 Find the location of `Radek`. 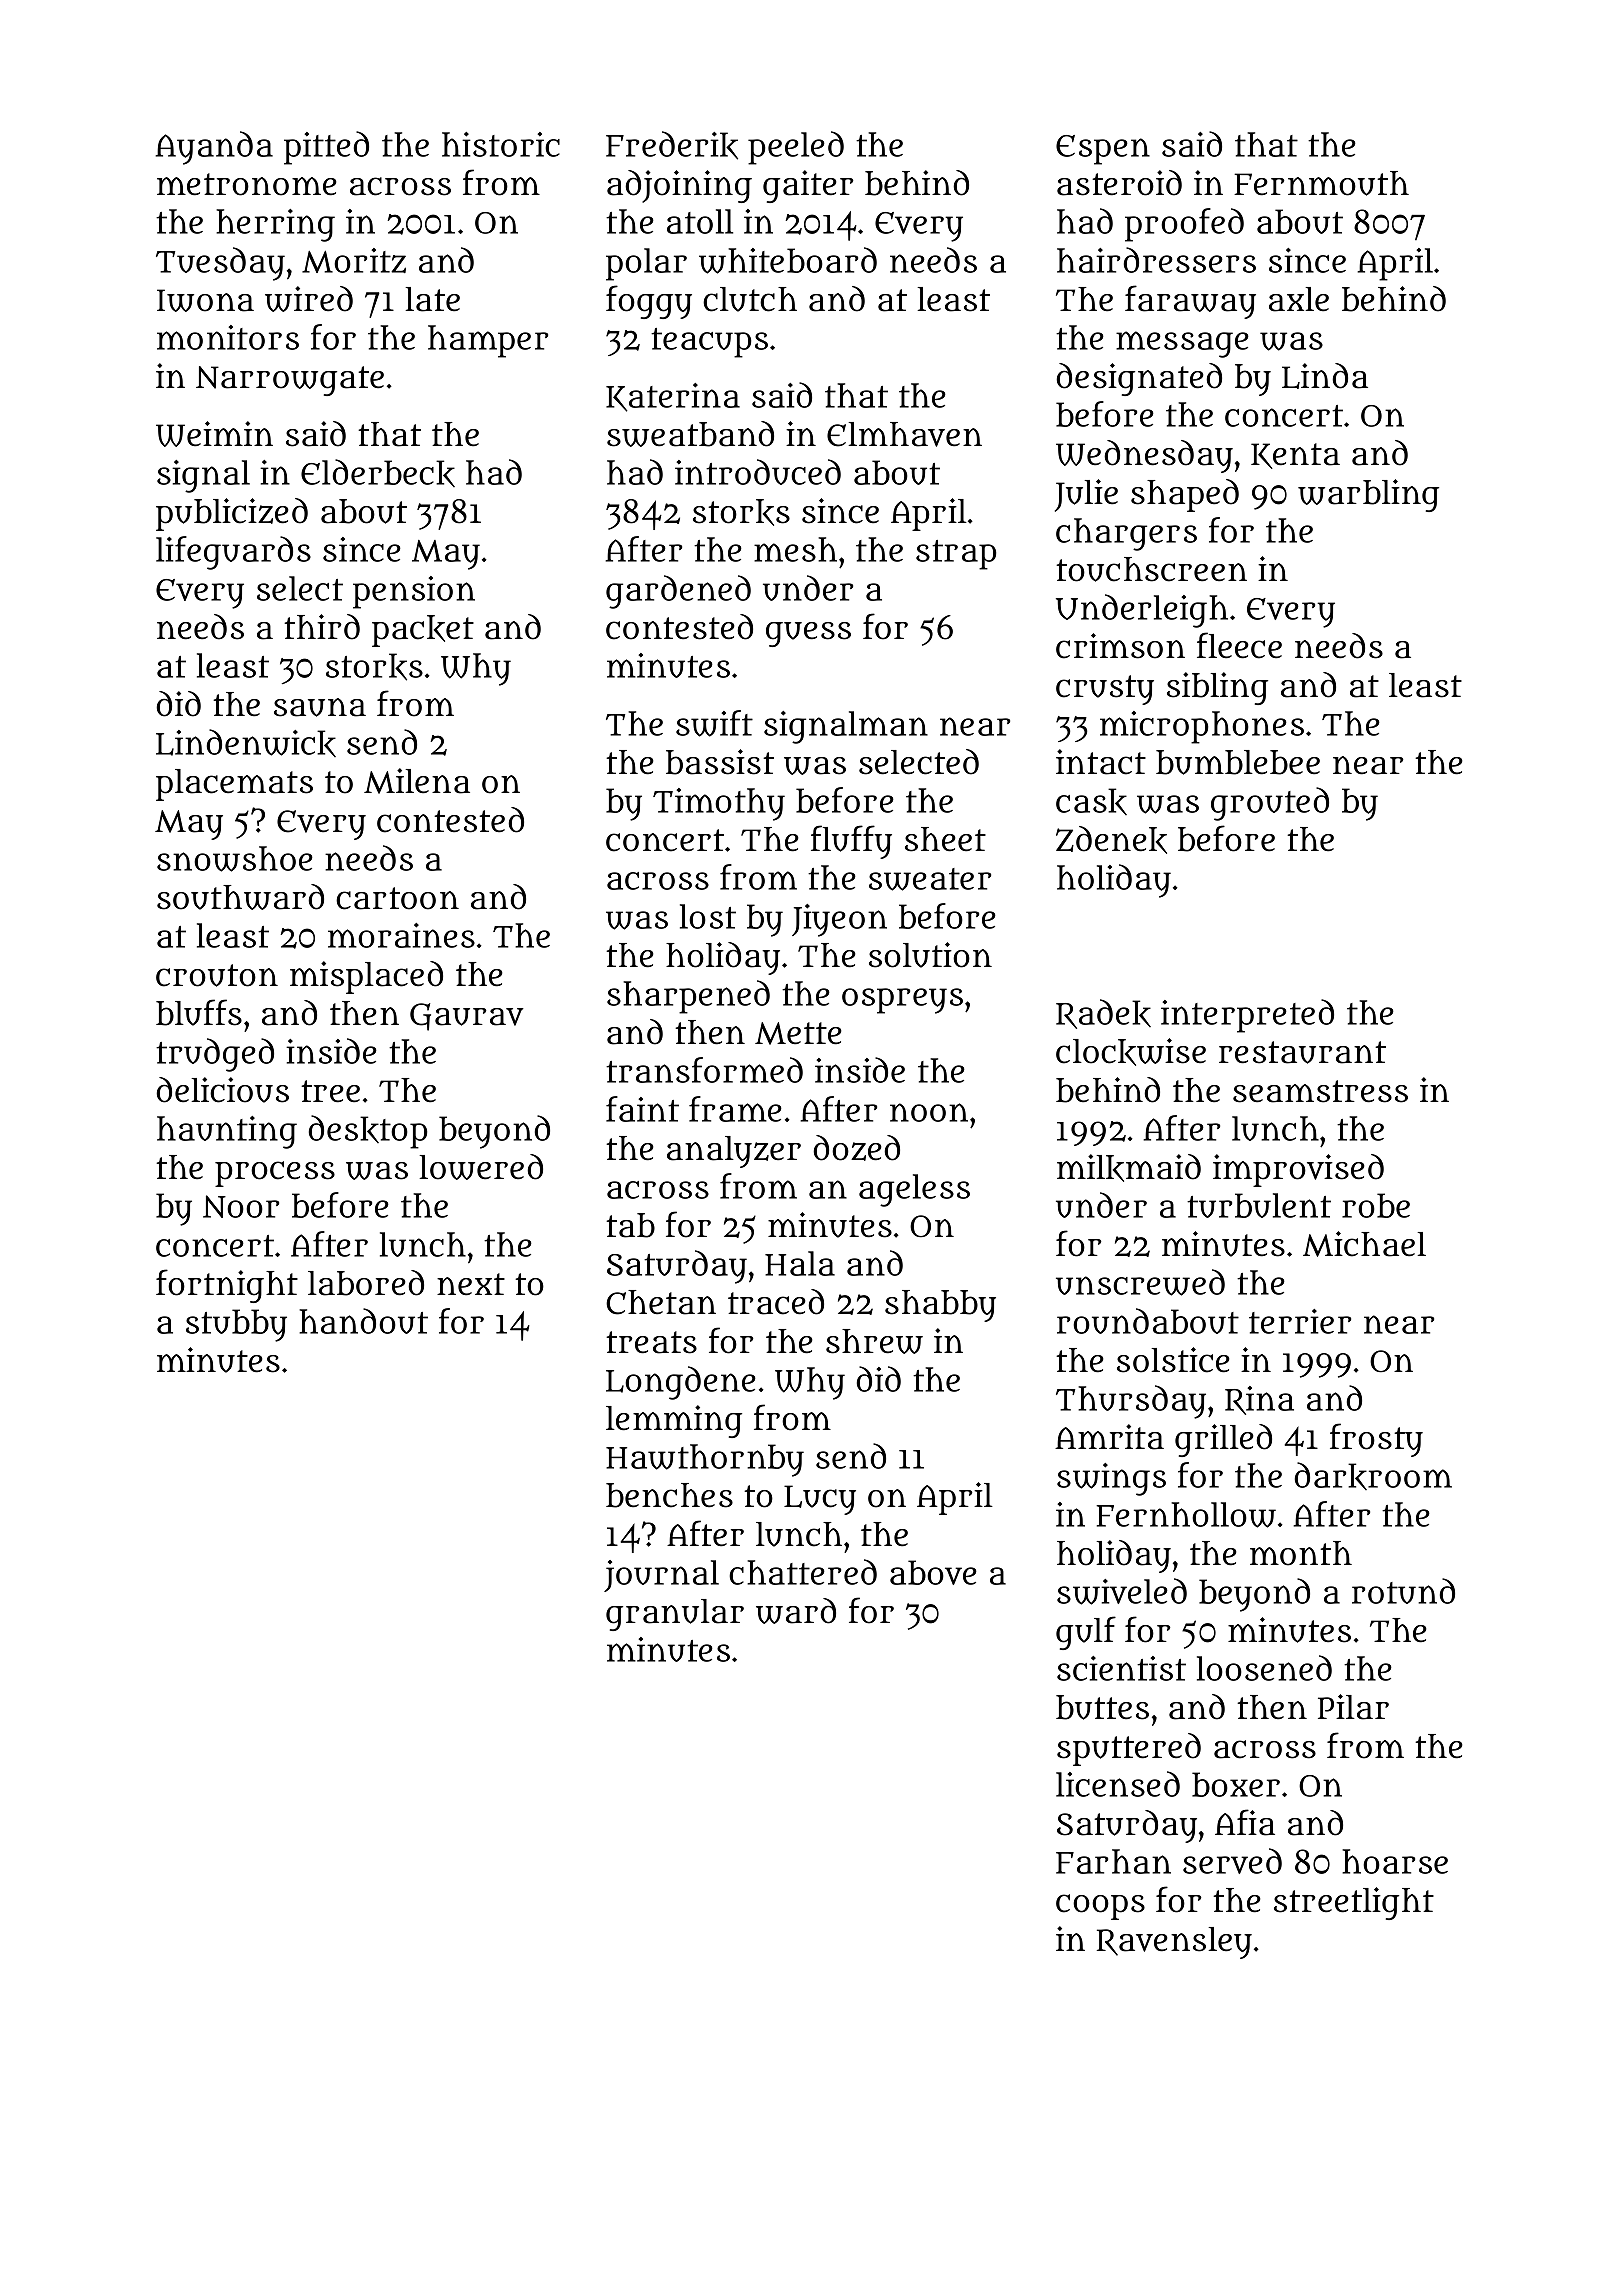

Radek is located at coordinates (1103, 1014).
